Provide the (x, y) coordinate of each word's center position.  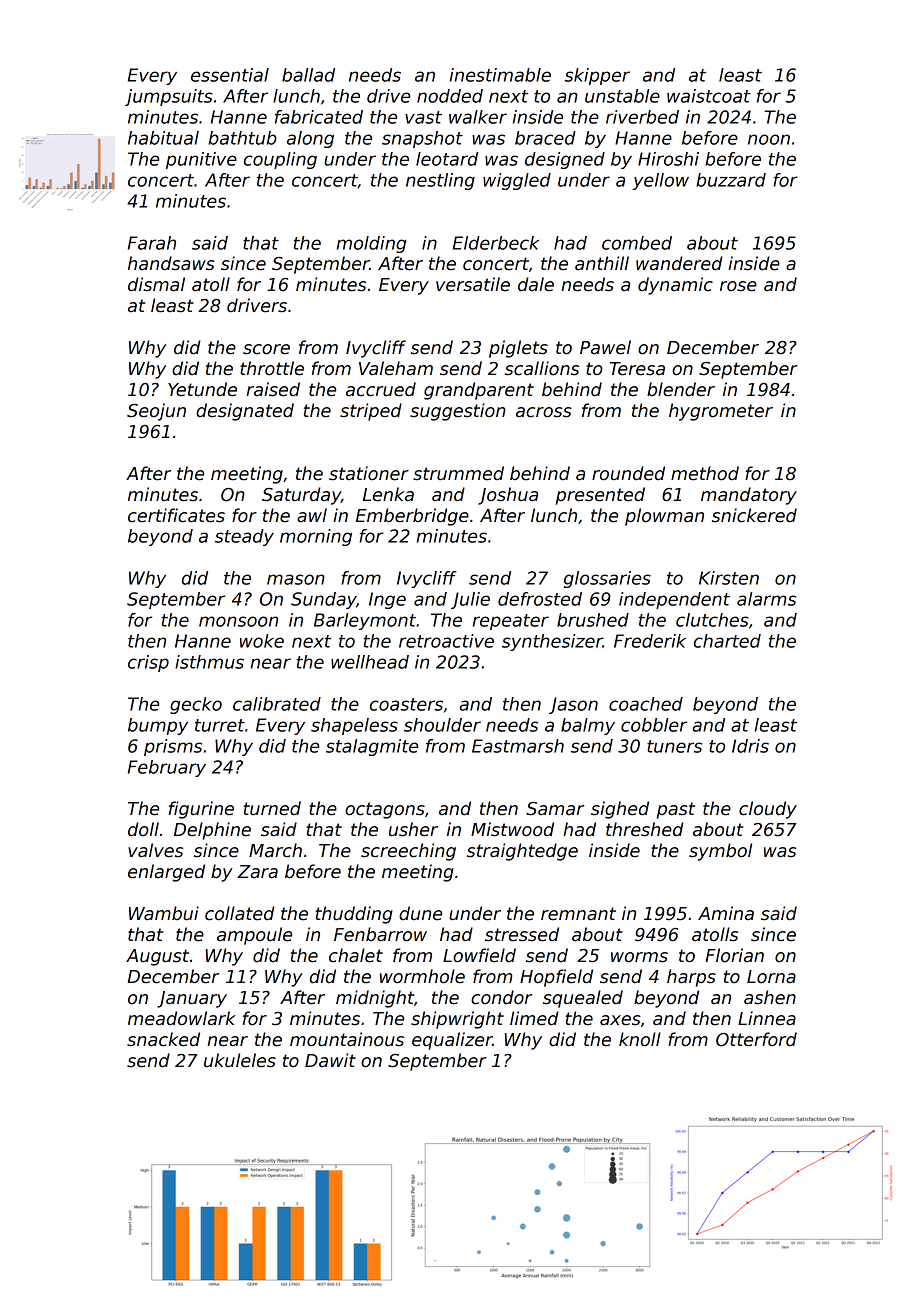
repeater (511, 622)
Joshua (508, 496)
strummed (458, 473)
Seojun (156, 412)
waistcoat (709, 96)
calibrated (277, 704)
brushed (593, 620)
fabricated (319, 117)
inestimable (500, 75)
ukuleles (240, 1060)
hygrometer (721, 412)
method (705, 473)
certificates (176, 515)
